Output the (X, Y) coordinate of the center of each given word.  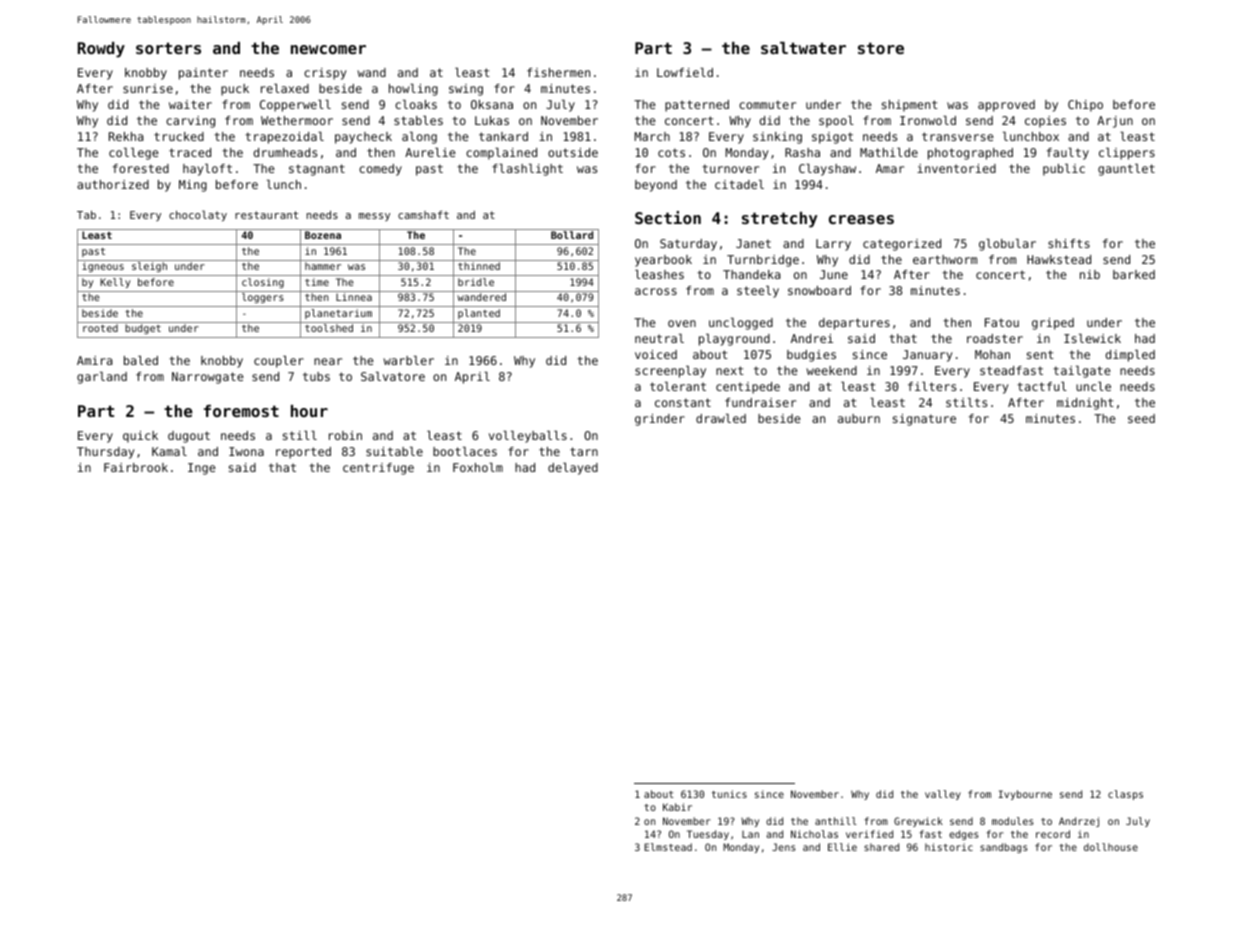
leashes (659, 274)
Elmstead (668, 847)
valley (943, 795)
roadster (995, 338)
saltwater (803, 48)
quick (140, 437)
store (881, 48)
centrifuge (378, 469)
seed (1141, 418)
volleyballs (528, 437)
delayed (573, 469)
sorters (168, 48)
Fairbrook (136, 467)
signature (924, 420)
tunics (729, 794)
